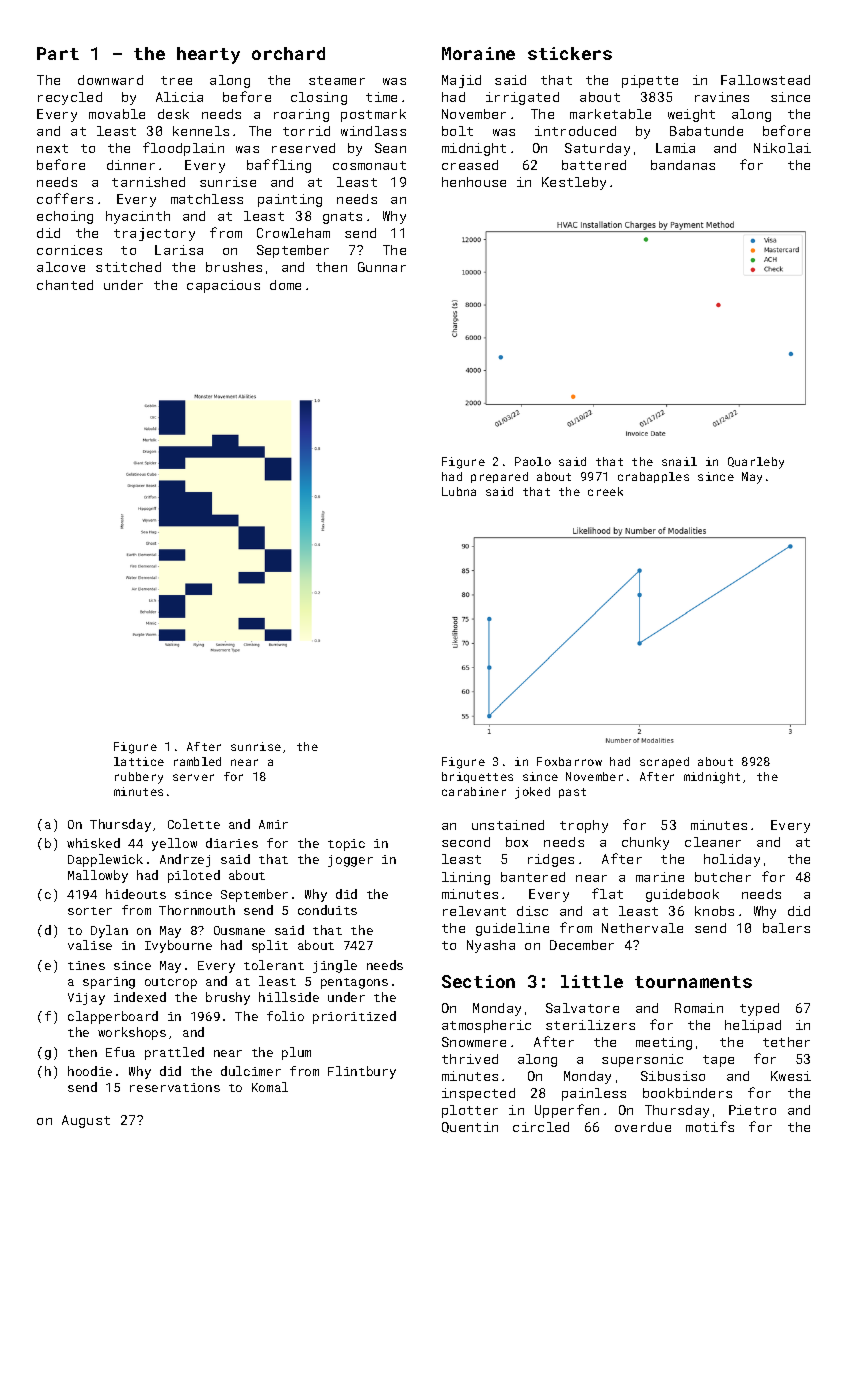 The height and width of the page is (1400, 849). Describe the element at coordinates (756, 463) in the page. I see `Quarleby` at that location.
